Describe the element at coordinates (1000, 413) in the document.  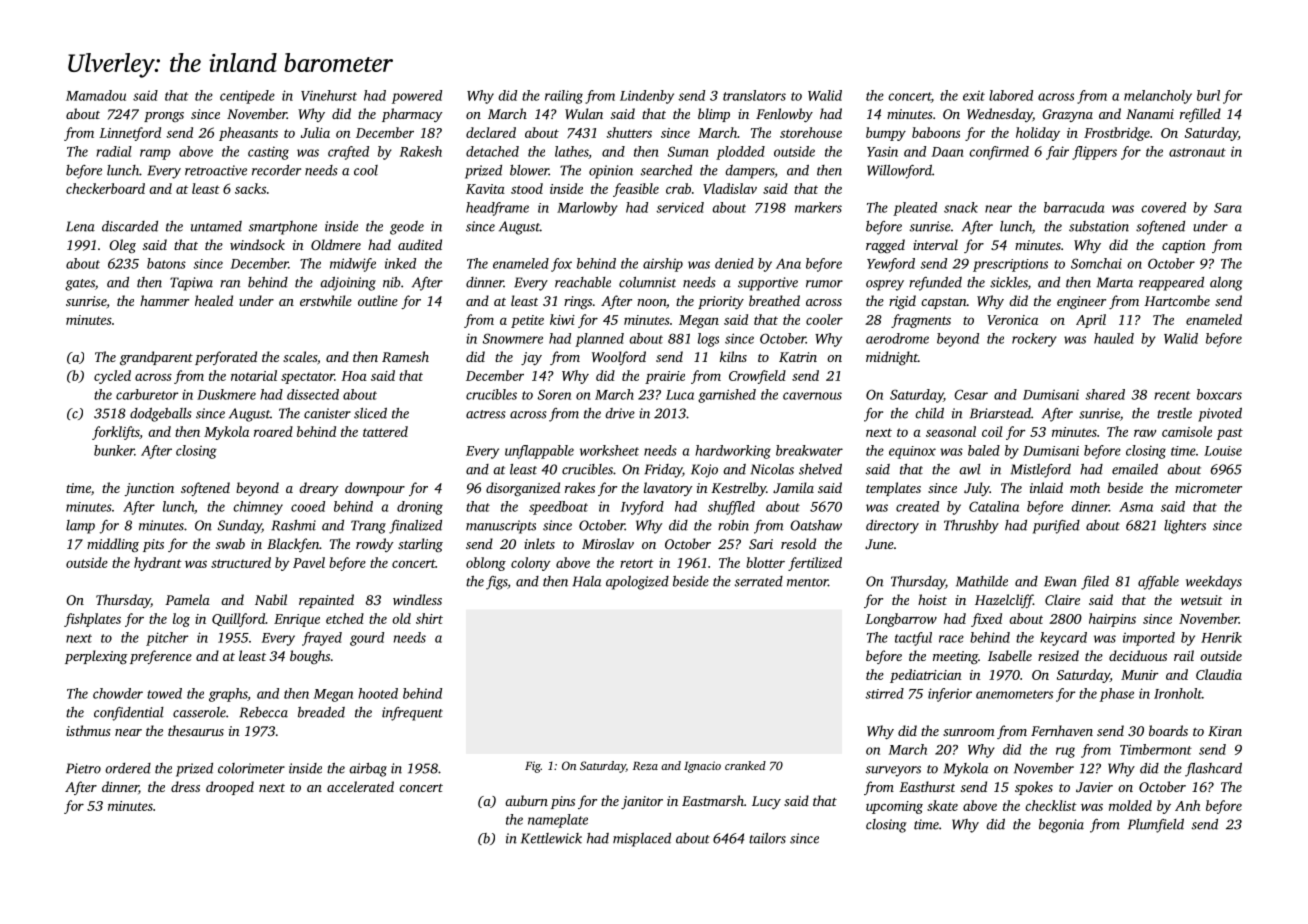
I see `Briarstead` at that location.
